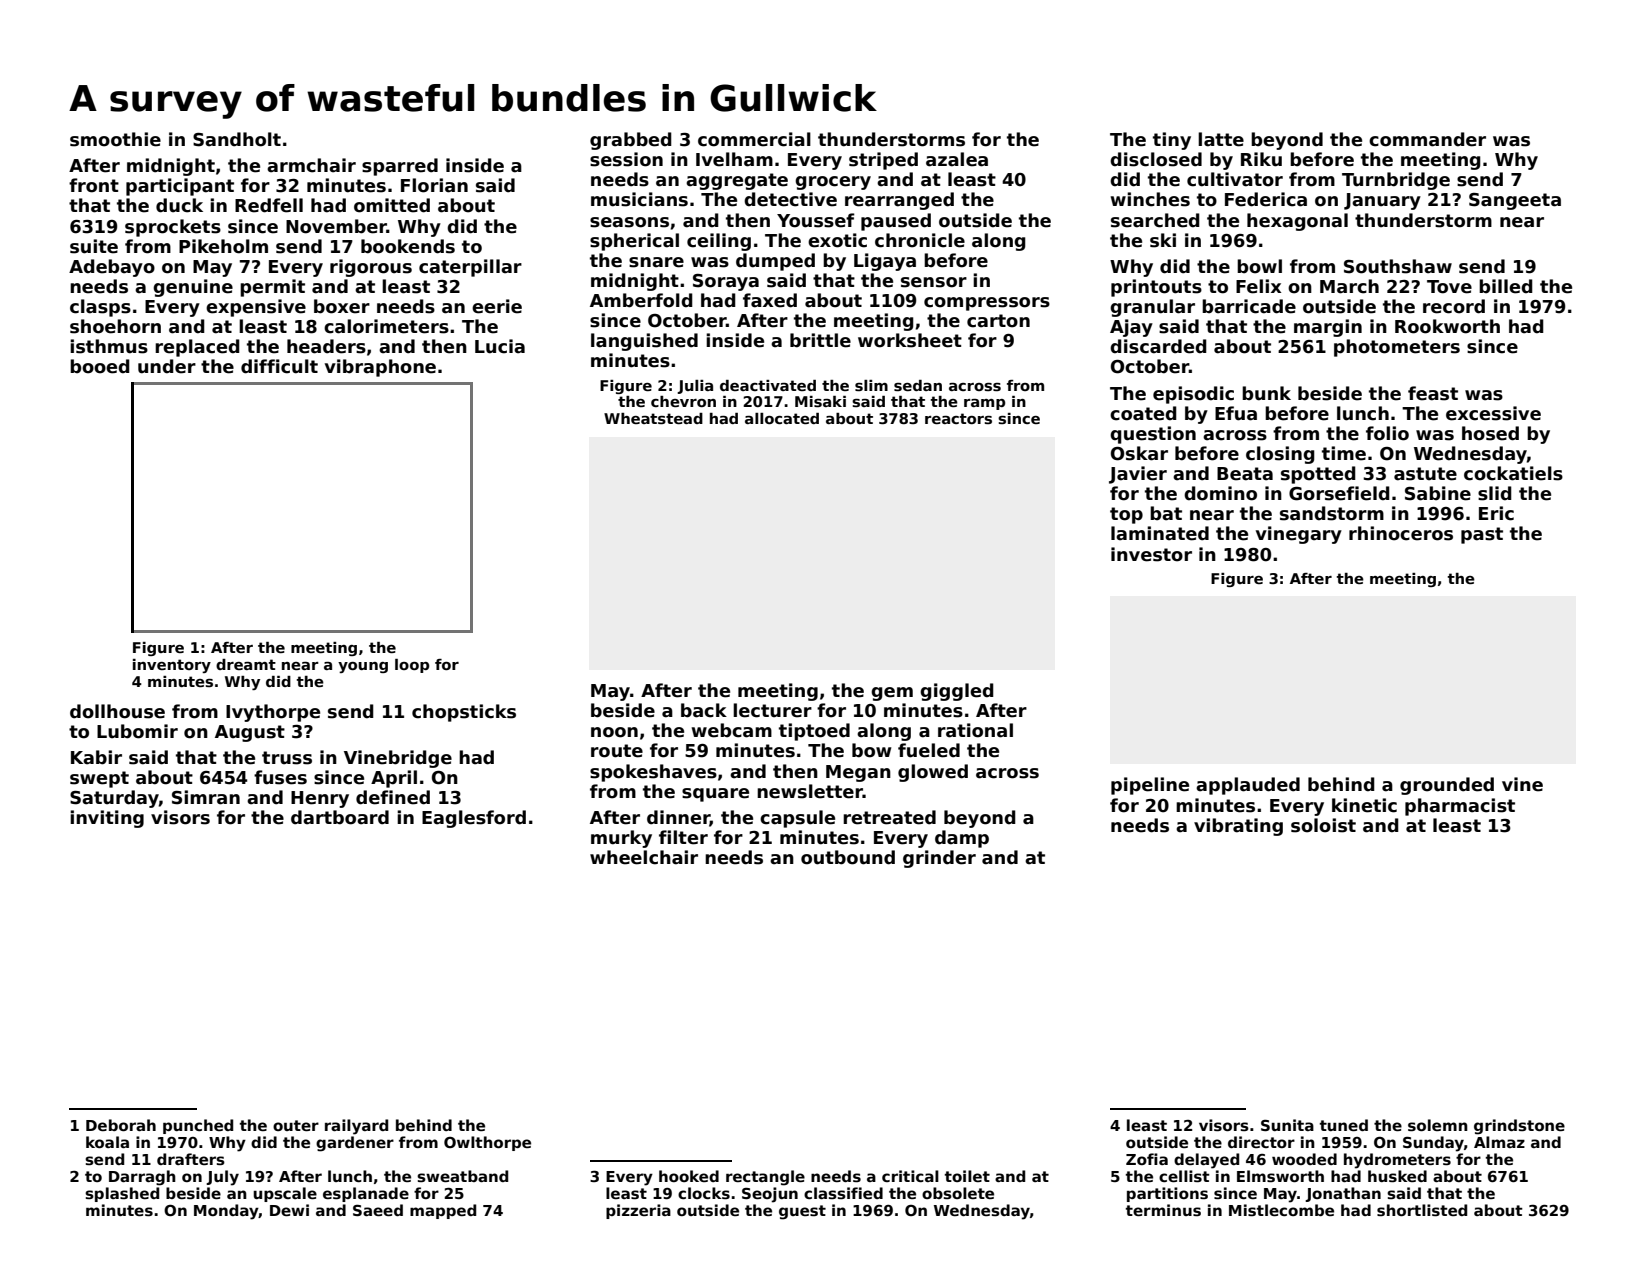 The image size is (1645, 1271). Describe the element at coordinates (892, 694) in the document. I see `gem` at that location.
